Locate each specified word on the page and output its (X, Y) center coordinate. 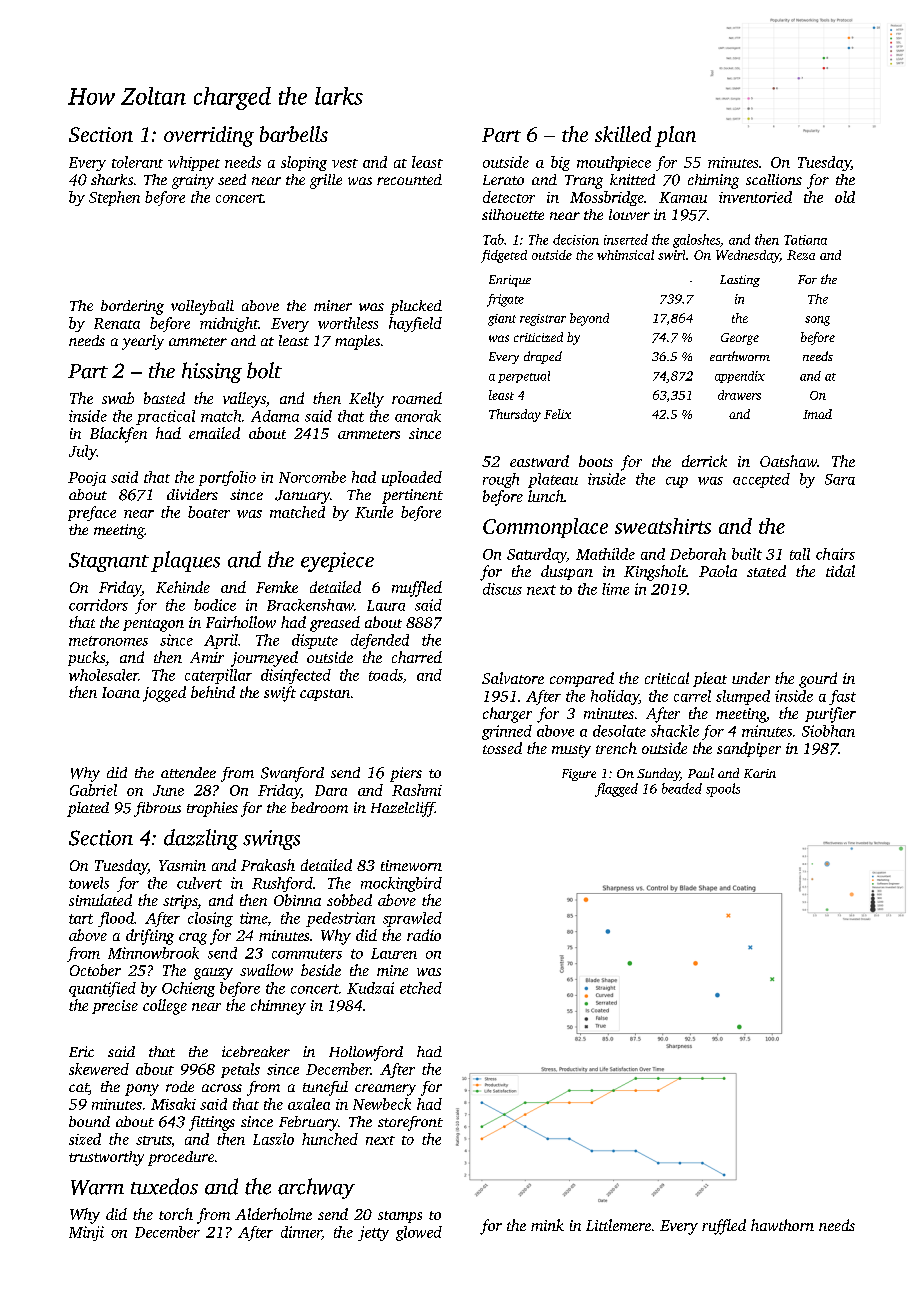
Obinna (297, 900)
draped (543, 357)
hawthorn (782, 1225)
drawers (739, 395)
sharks (112, 179)
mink (547, 1225)
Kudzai (370, 988)
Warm (97, 1187)
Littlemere (618, 1225)
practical (165, 417)
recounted (409, 179)
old (845, 197)
